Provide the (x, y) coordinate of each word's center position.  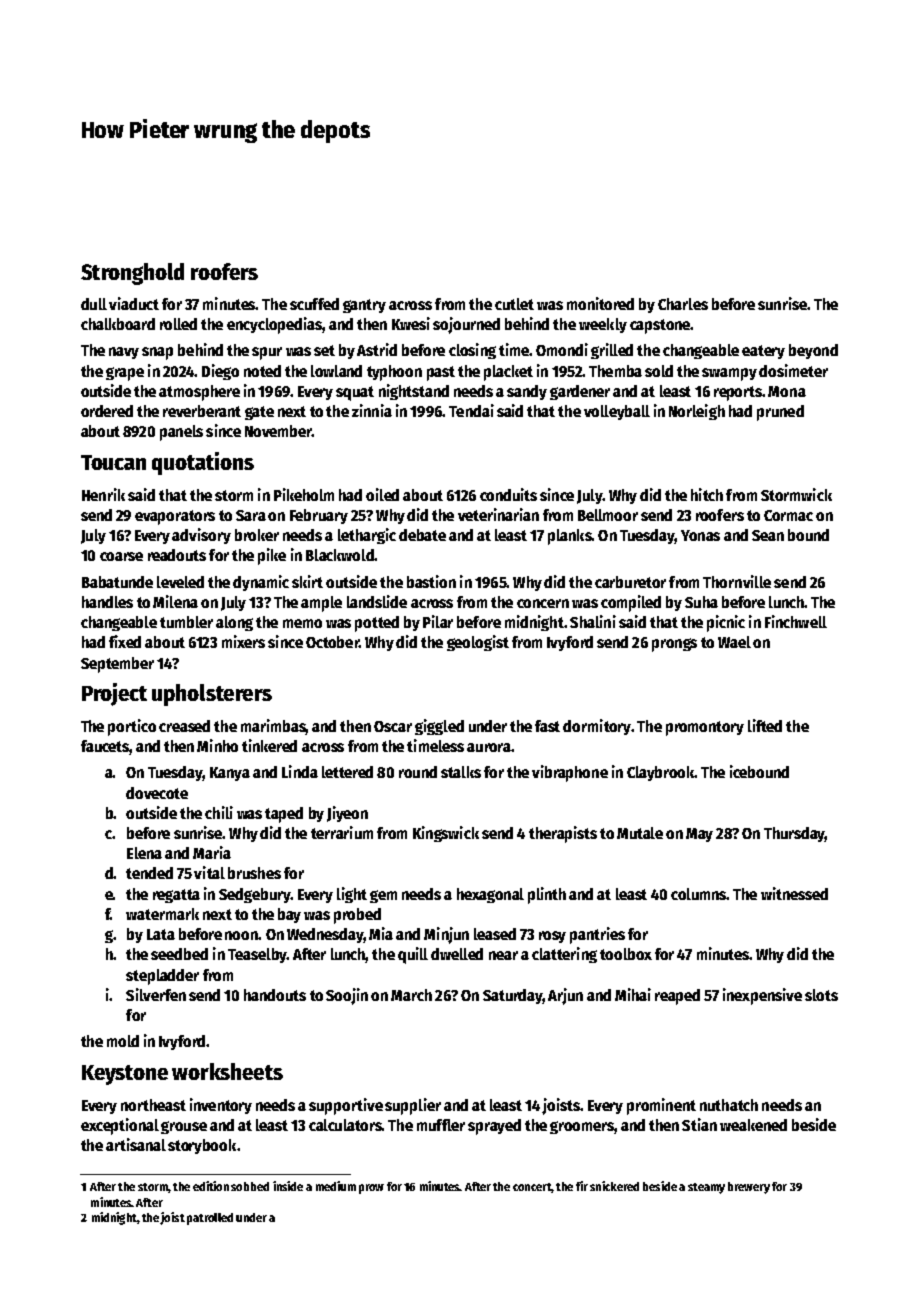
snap (157, 353)
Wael (734, 642)
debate (422, 535)
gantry (364, 306)
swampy (729, 374)
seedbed (179, 954)
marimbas (273, 727)
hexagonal (490, 895)
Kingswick (446, 834)
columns (698, 894)
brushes (254, 873)
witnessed (794, 893)
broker (257, 535)
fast (547, 726)
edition (211, 1186)
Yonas (700, 535)
